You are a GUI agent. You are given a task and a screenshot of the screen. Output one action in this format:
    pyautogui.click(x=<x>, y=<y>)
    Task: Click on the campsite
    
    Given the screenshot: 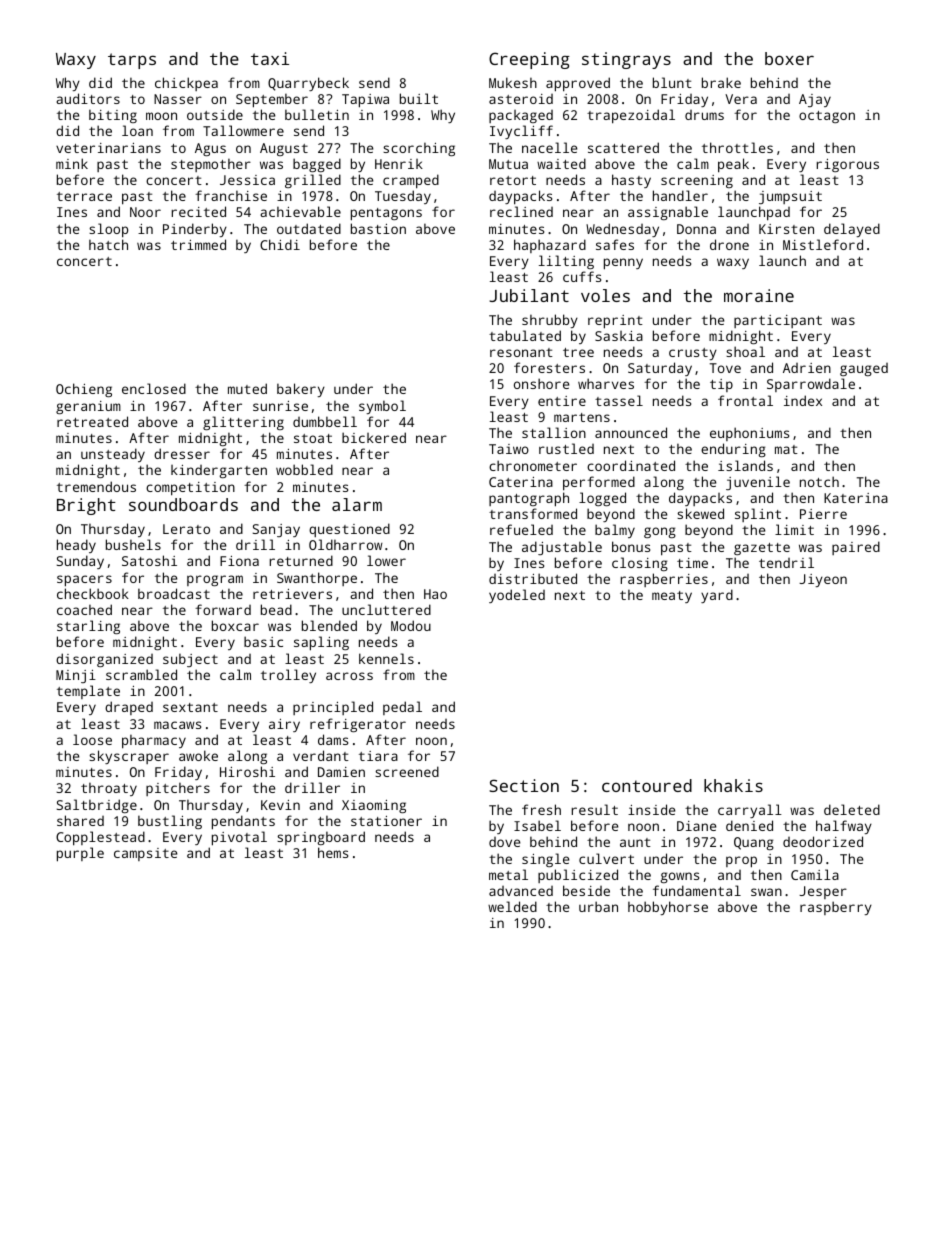 What is the action you would take?
    pyautogui.click(x=145, y=854)
